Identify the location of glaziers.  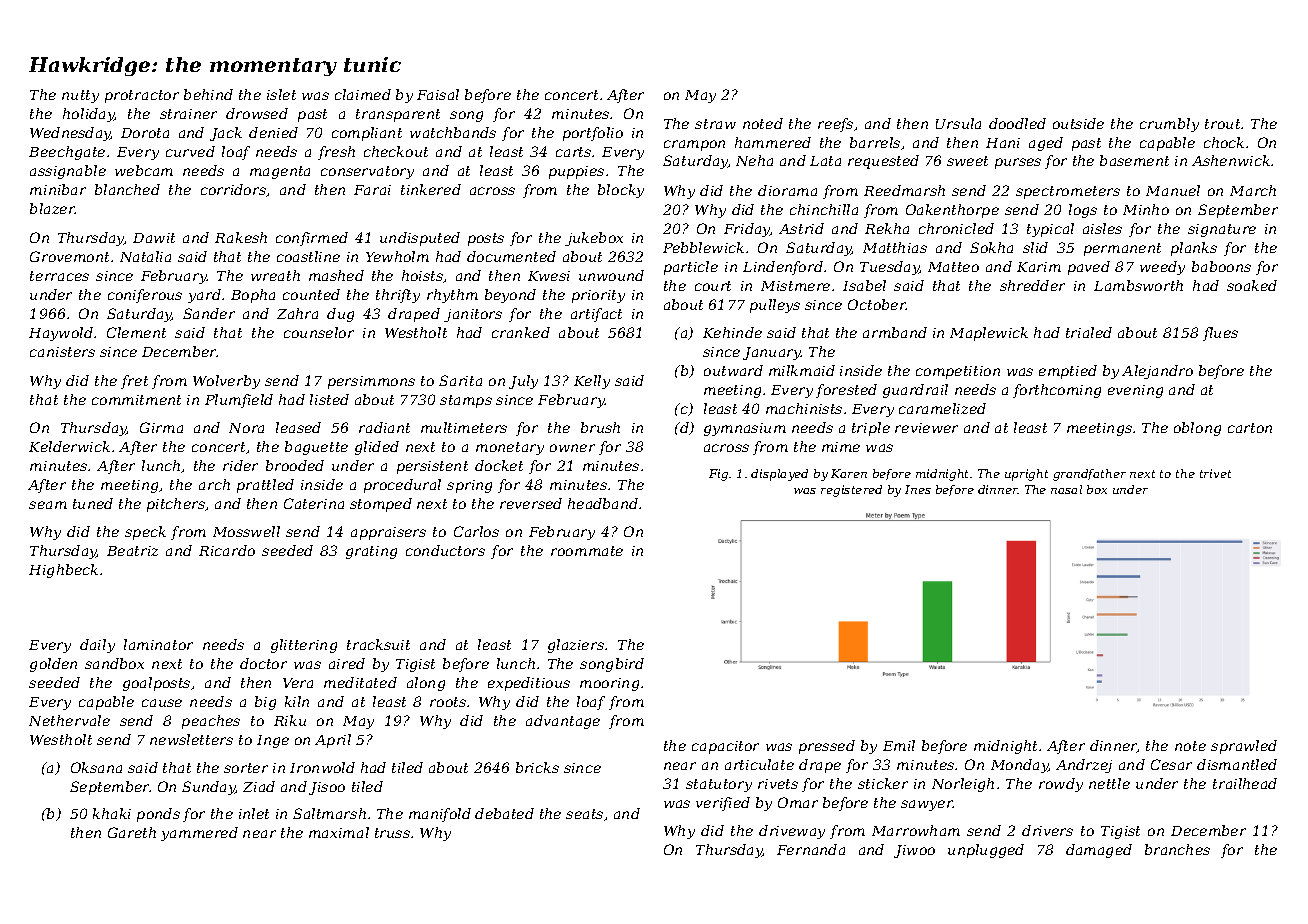
(576, 646).
